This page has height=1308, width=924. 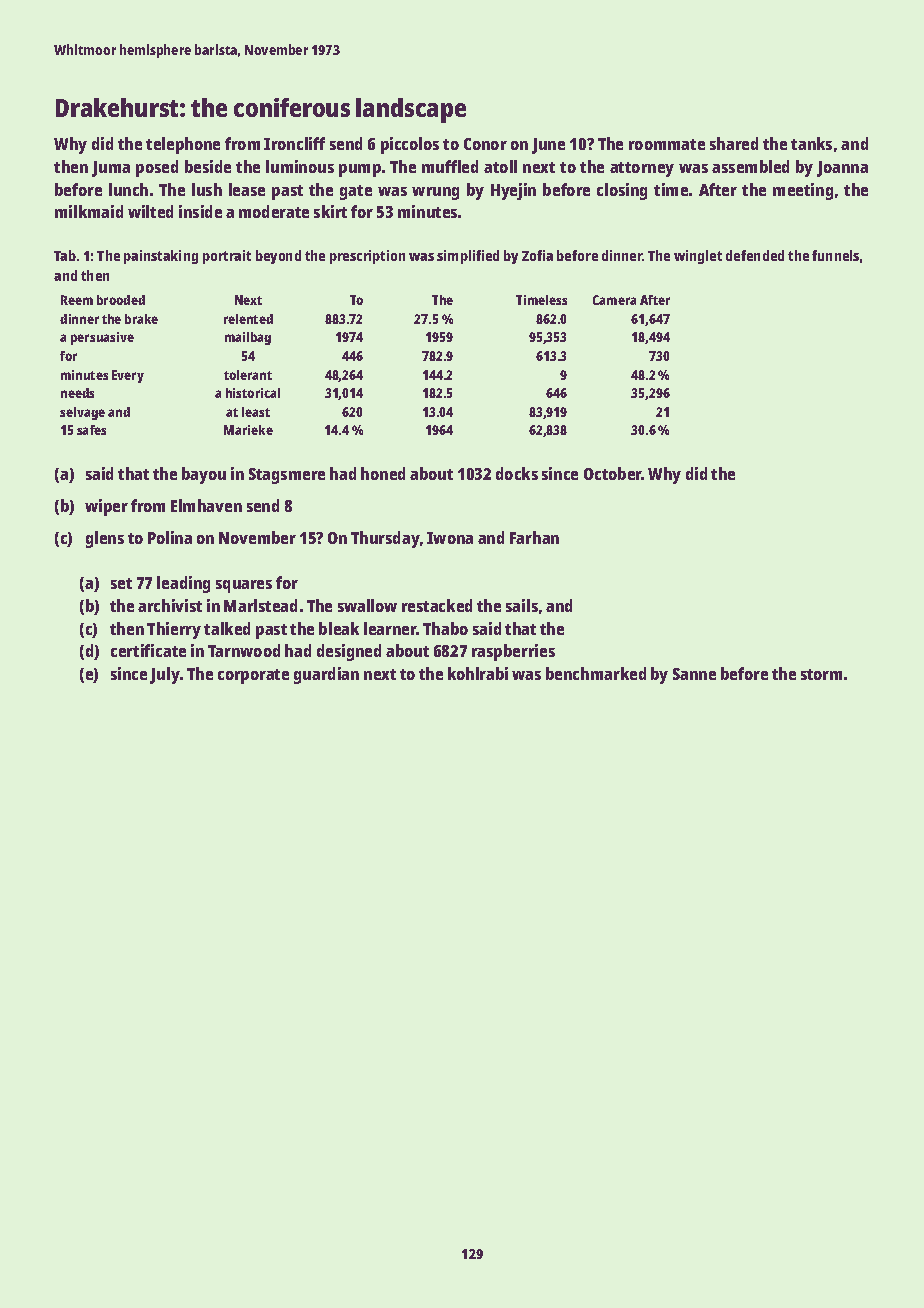 I want to click on corporate, so click(x=253, y=676).
